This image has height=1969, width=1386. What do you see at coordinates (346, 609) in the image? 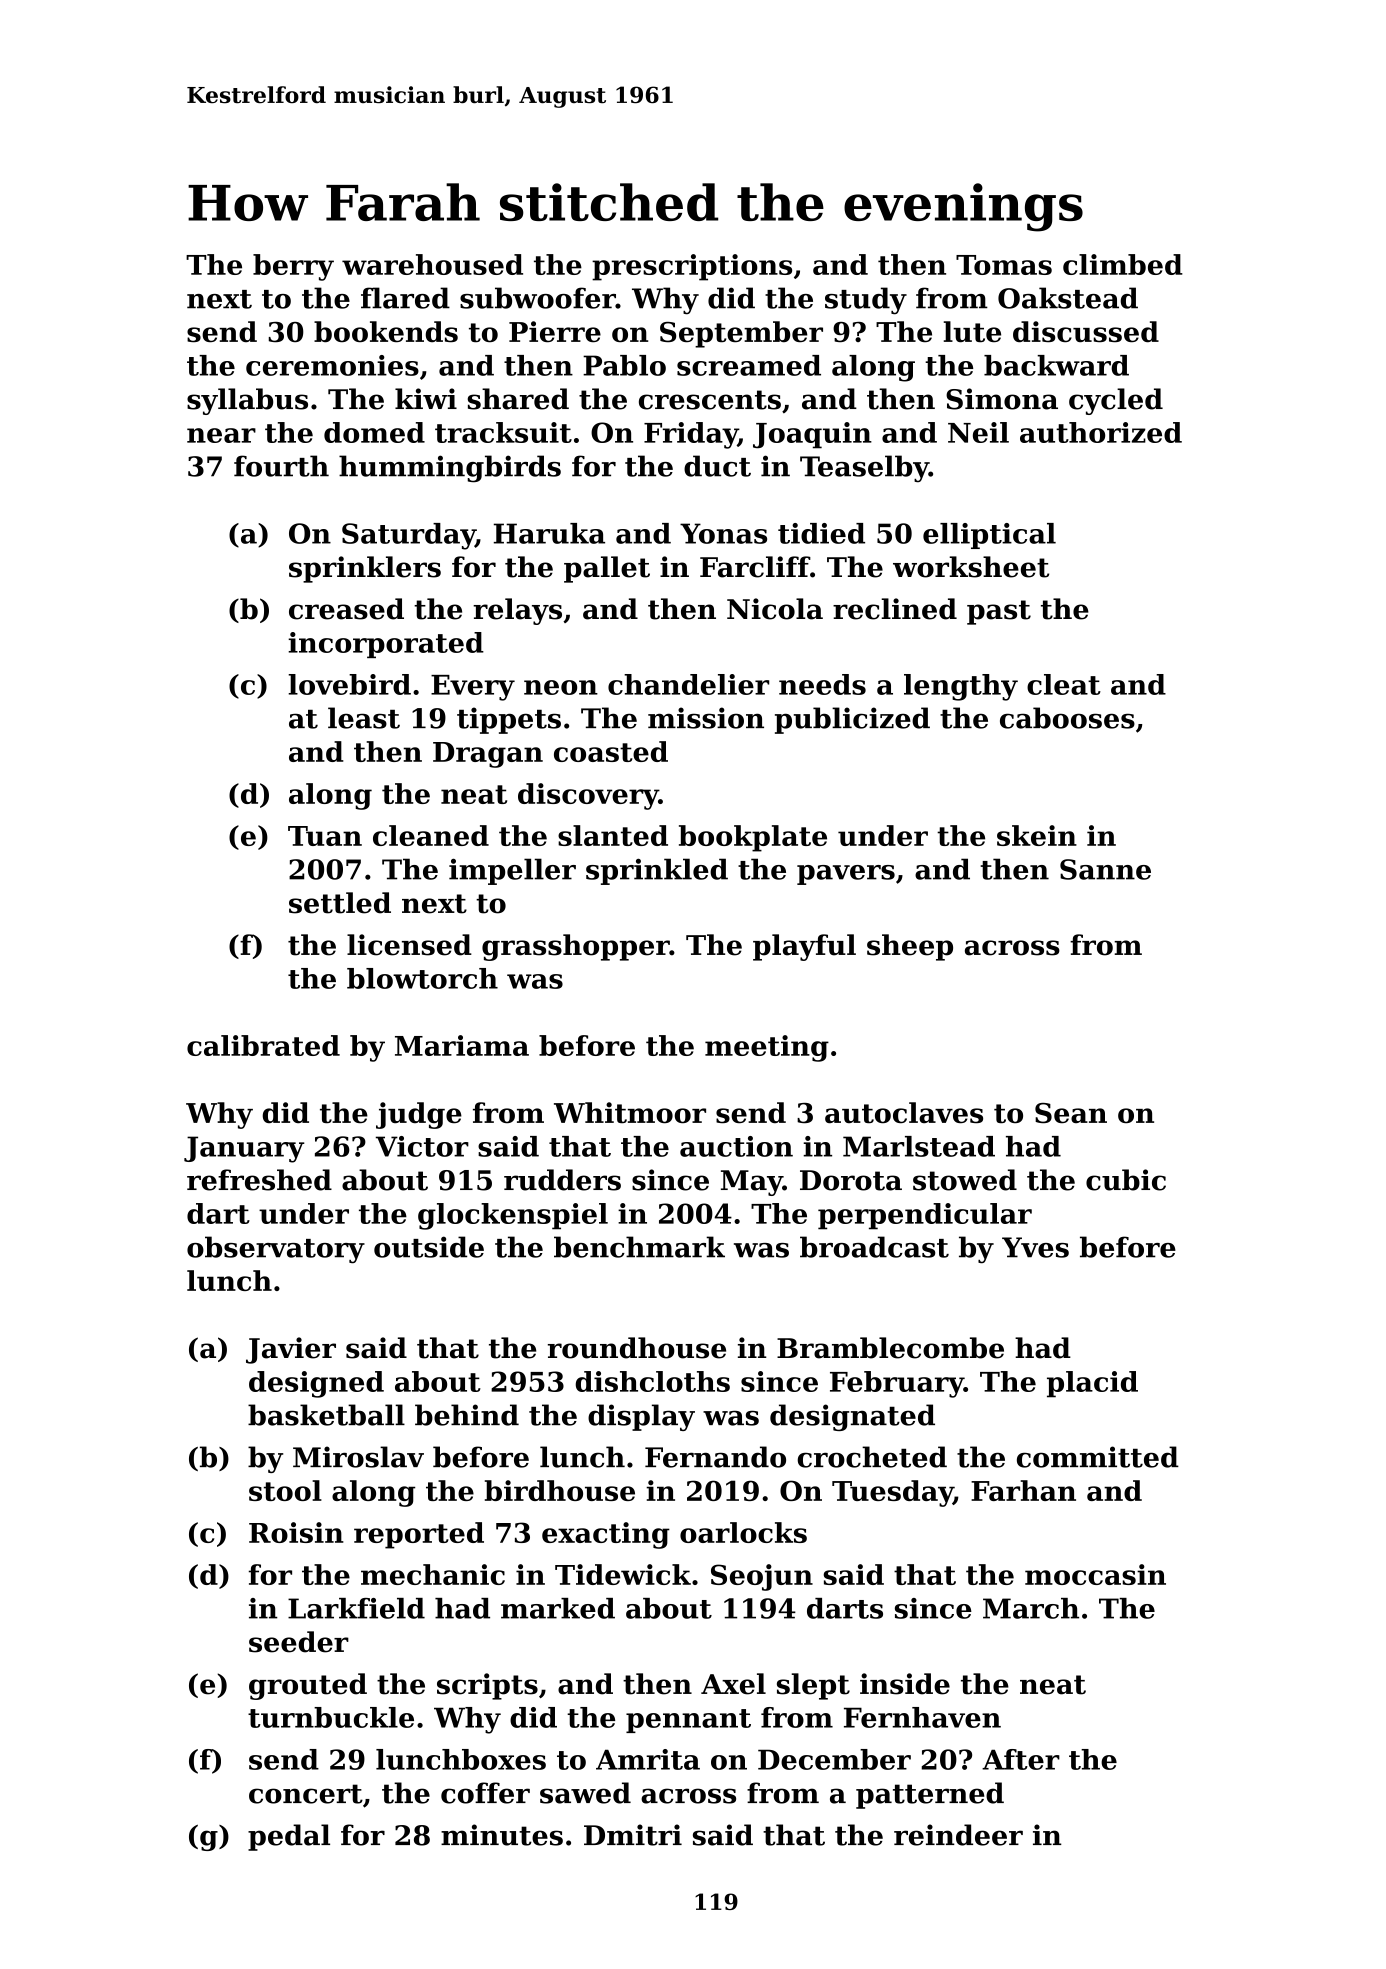
I see `creased` at bounding box center [346, 609].
